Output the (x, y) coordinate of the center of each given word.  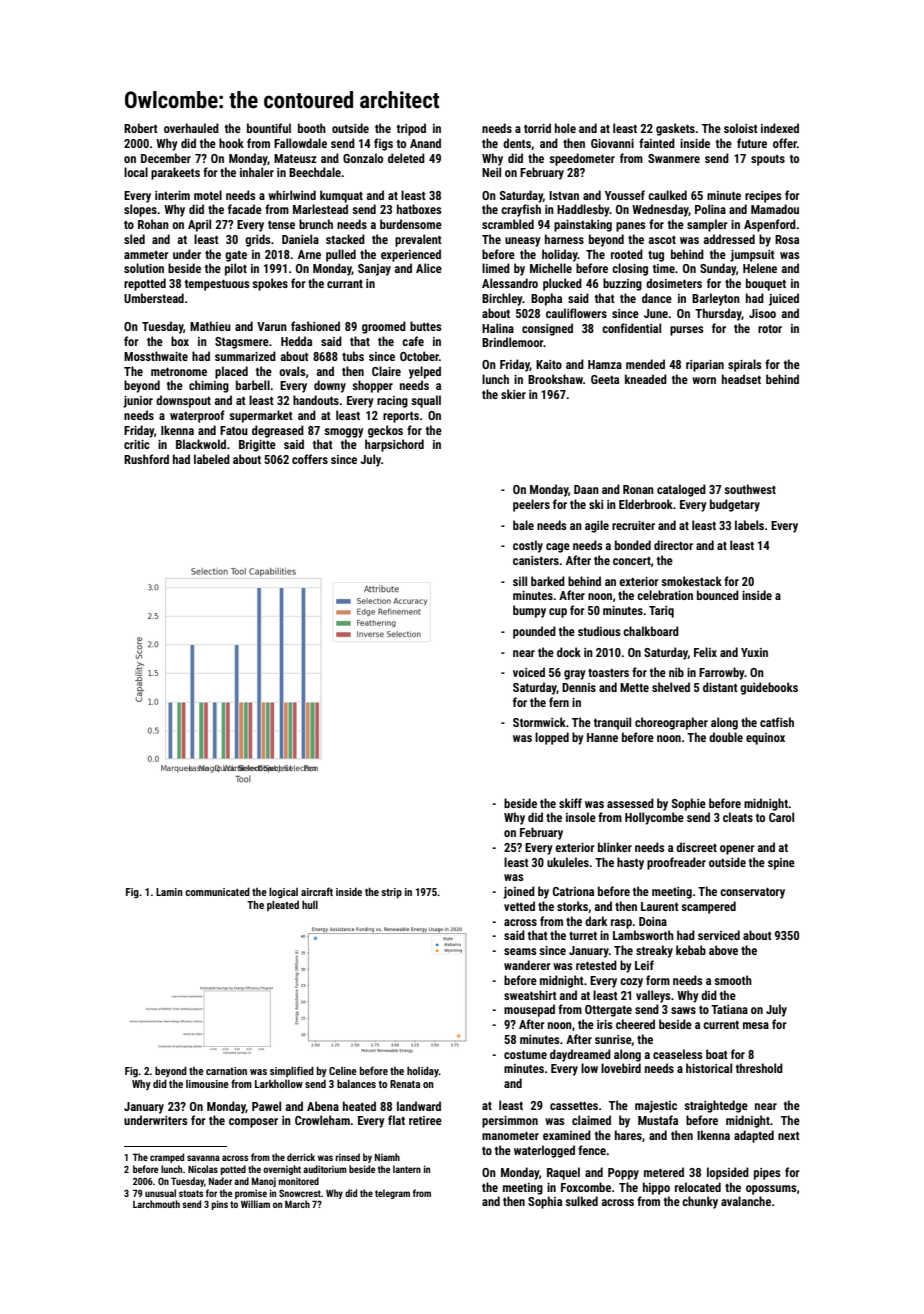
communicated (217, 891)
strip (391, 893)
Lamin (169, 892)
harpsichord (394, 445)
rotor (770, 329)
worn (704, 380)
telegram (392, 1194)
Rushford (146, 459)
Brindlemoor (513, 342)
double (726, 737)
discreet (696, 847)
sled (134, 239)
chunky (700, 1202)
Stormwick (539, 722)
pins (219, 1205)
